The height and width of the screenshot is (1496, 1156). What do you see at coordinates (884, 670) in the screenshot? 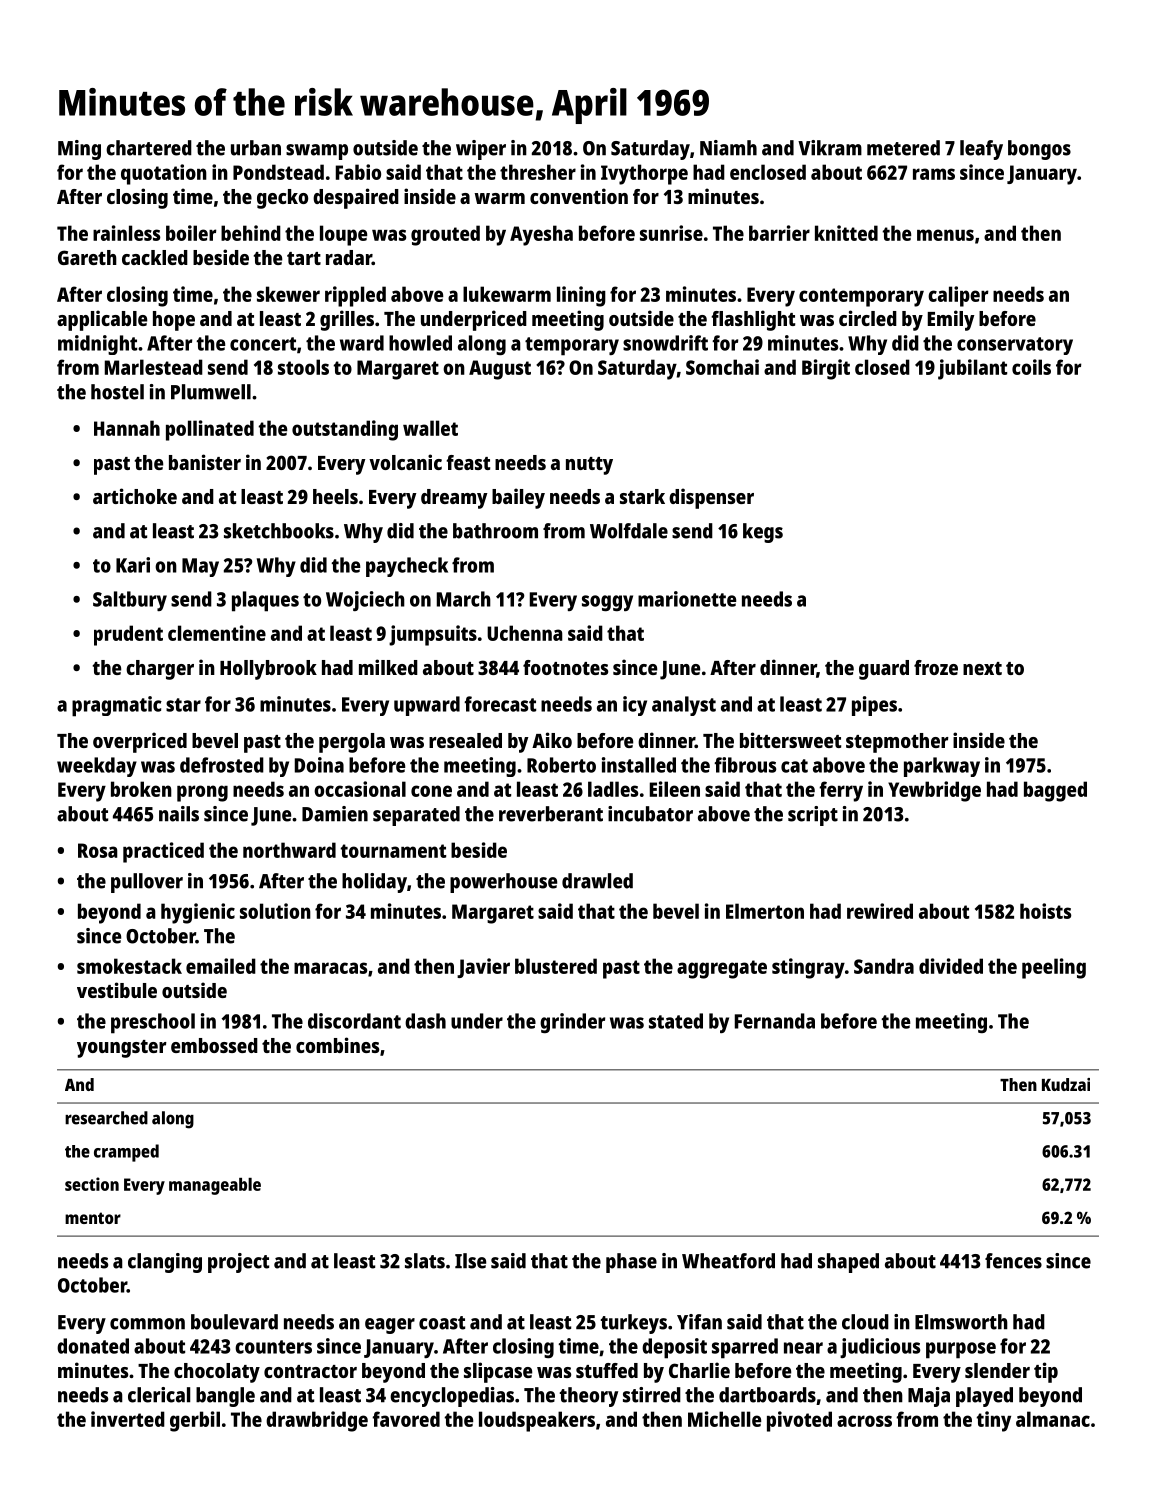
I see `guard` at bounding box center [884, 670].
